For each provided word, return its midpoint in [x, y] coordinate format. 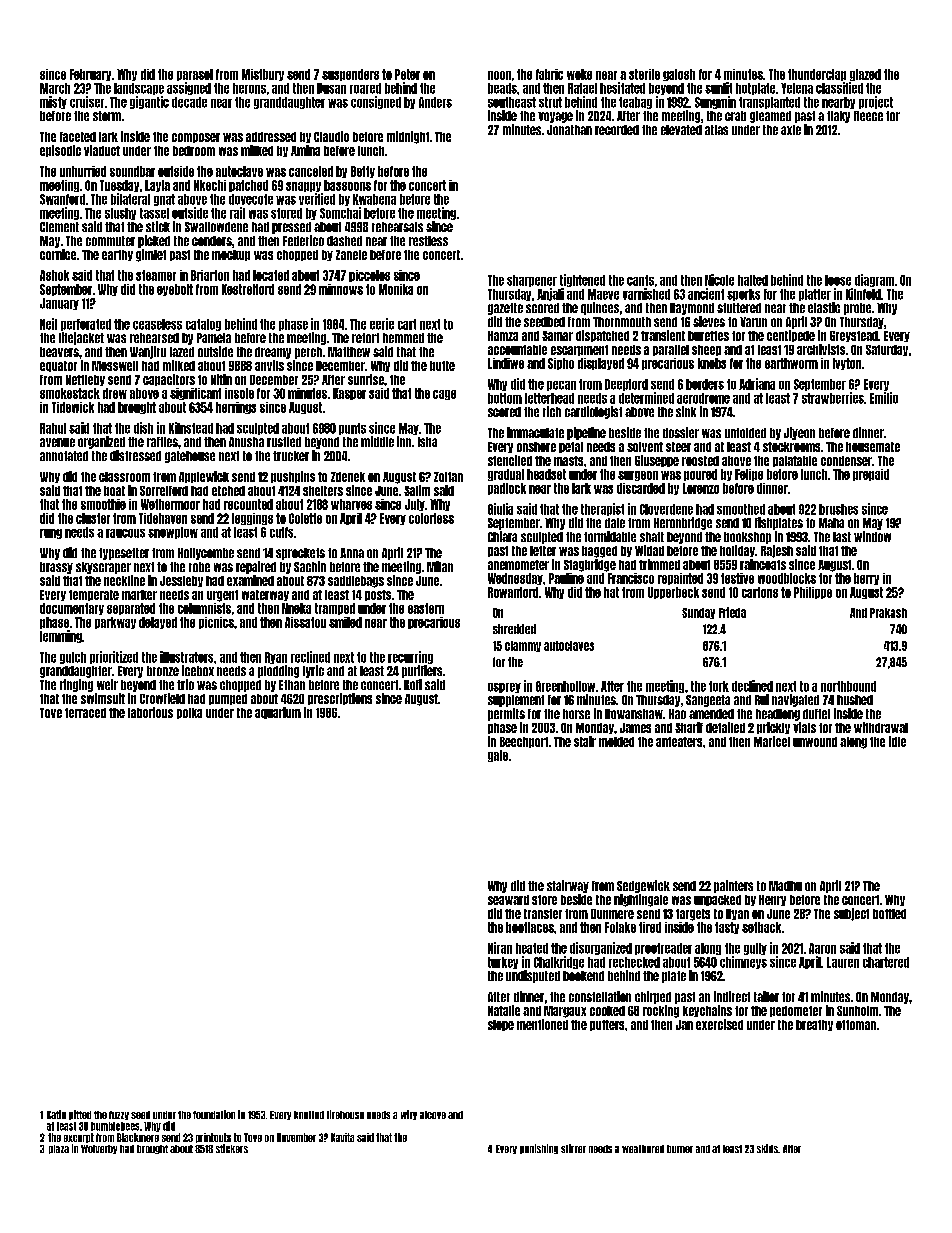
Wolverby [99, 1149]
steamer [156, 275]
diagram [874, 280]
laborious [150, 712]
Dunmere [612, 914]
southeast [512, 102]
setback [761, 927]
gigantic [149, 102]
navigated [795, 700]
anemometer [518, 565]
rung [51, 534]
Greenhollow [565, 686]
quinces [600, 308]
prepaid [871, 475]
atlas [716, 130]
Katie [56, 1114]
